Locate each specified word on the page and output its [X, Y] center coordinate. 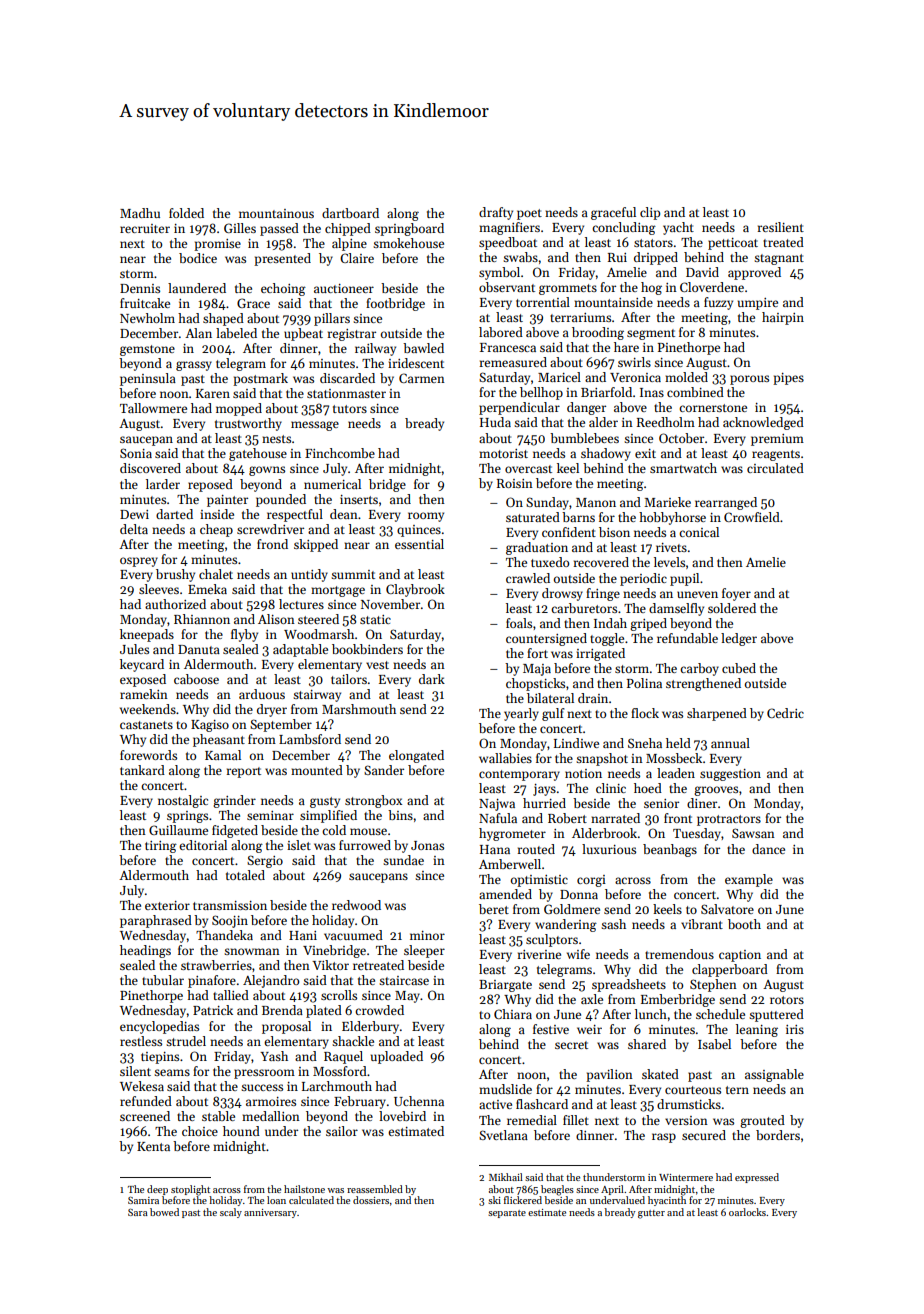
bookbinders [367, 649]
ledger [739, 639]
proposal [286, 1027]
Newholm [147, 318]
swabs [520, 257]
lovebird [402, 1116]
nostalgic [183, 801]
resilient [781, 227]
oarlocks [747, 1212]
